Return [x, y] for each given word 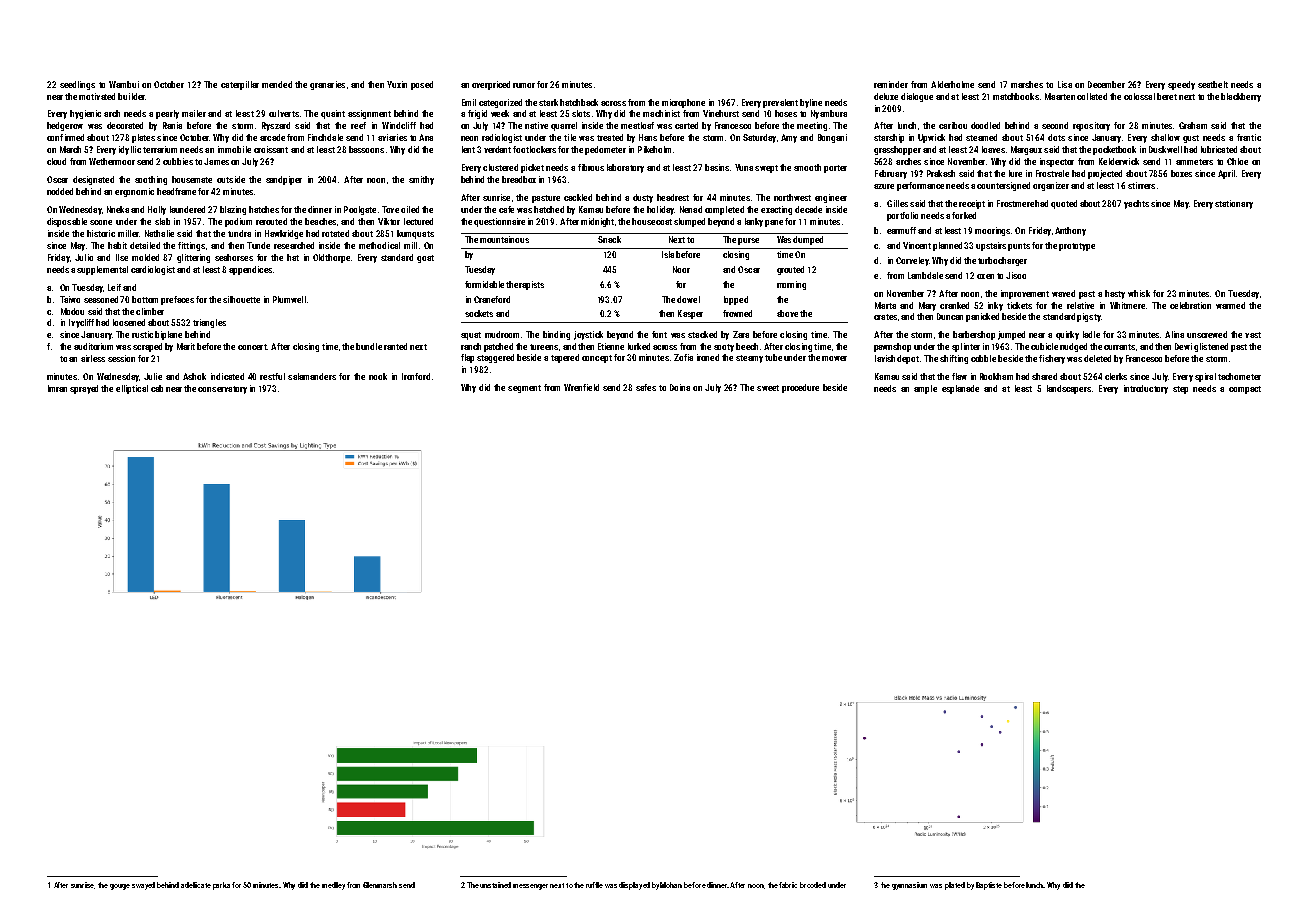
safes [646, 387]
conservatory [222, 390]
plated [955, 886]
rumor [524, 85]
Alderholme [952, 84]
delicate [198, 885]
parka [221, 886]
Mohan [671, 885]
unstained [495, 885]
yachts [1136, 204]
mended [277, 84]
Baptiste [989, 886]
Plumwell [289, 299]
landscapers [1069, 389]
